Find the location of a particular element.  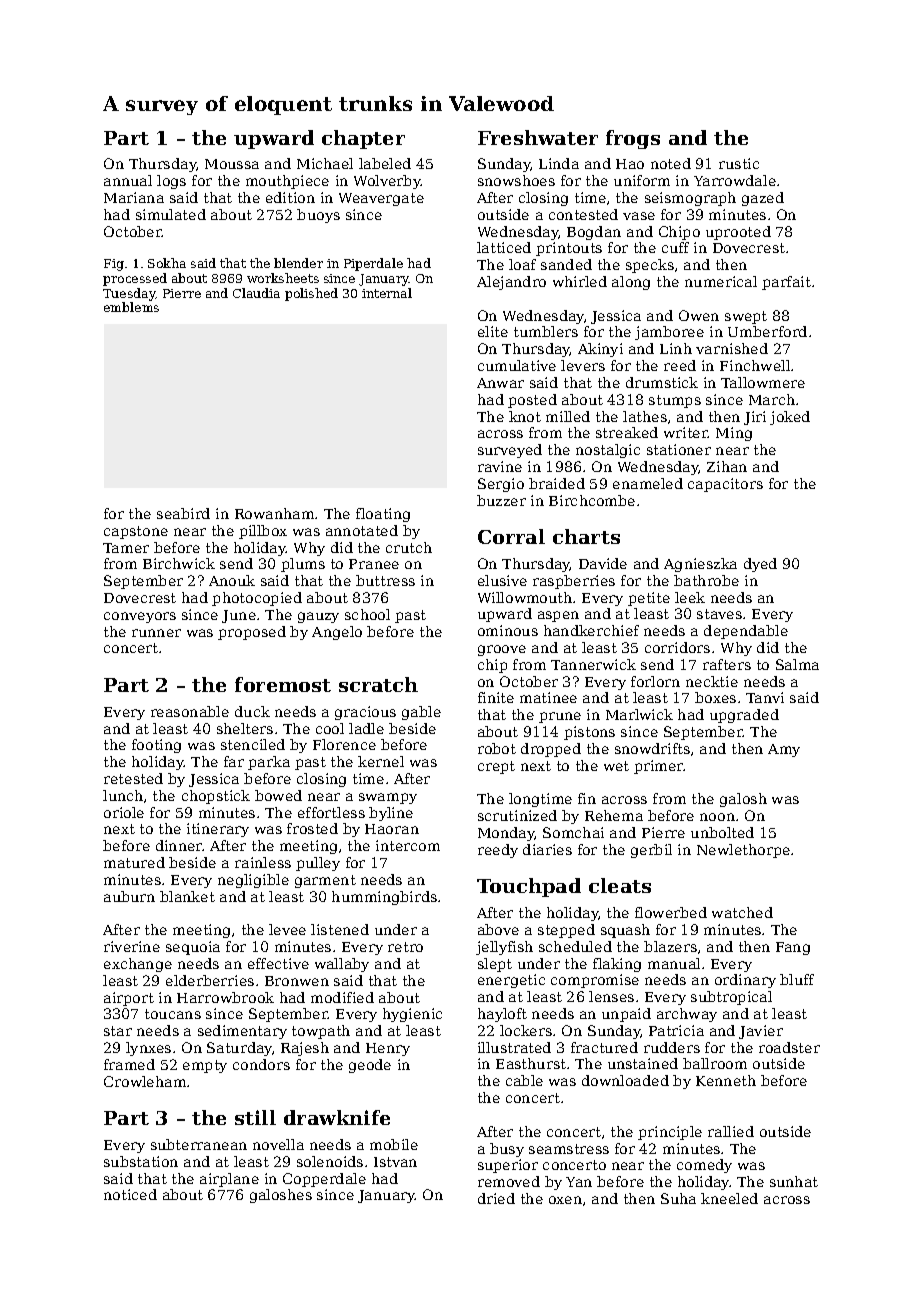

Wolverby is located at coordinates (387, 182).
